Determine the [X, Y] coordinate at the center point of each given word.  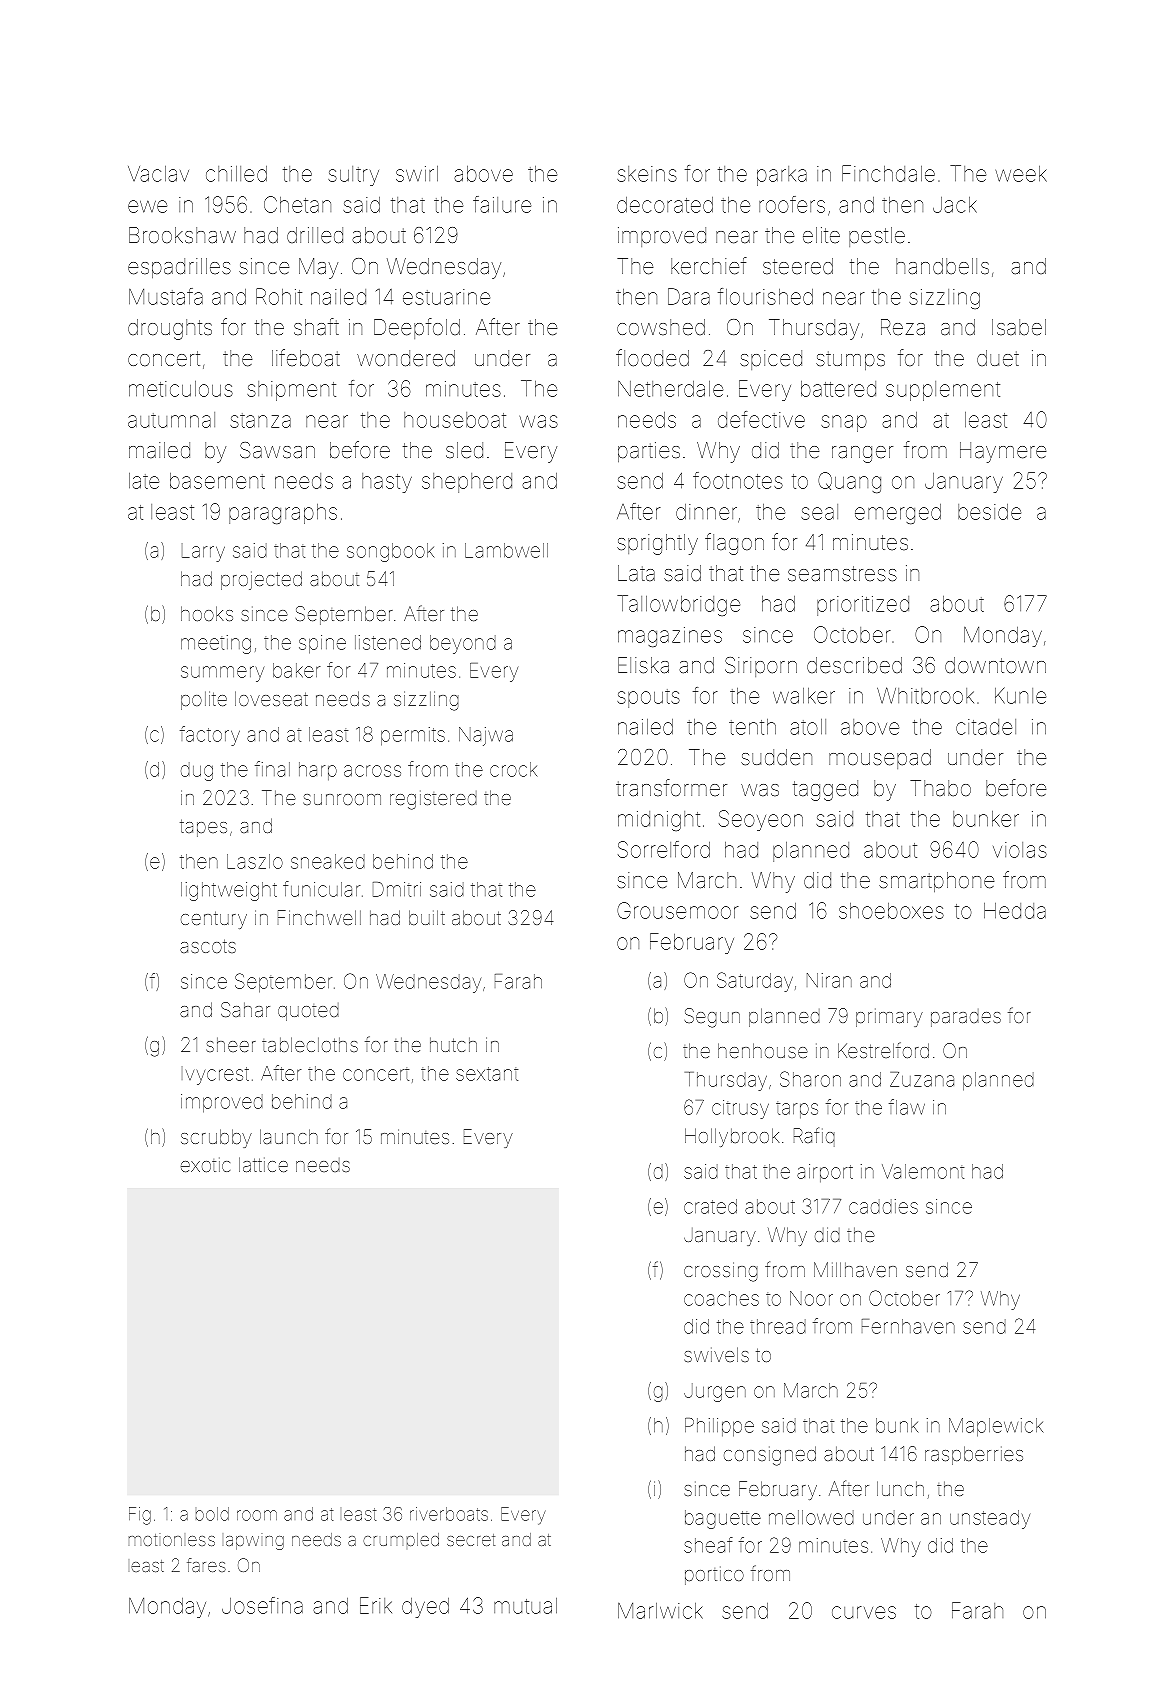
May [318, 268]
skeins [647, 174]
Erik [376, 1605]
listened [388, 642]
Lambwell [506, 550]
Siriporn [761, 667]
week [1021, 174]
